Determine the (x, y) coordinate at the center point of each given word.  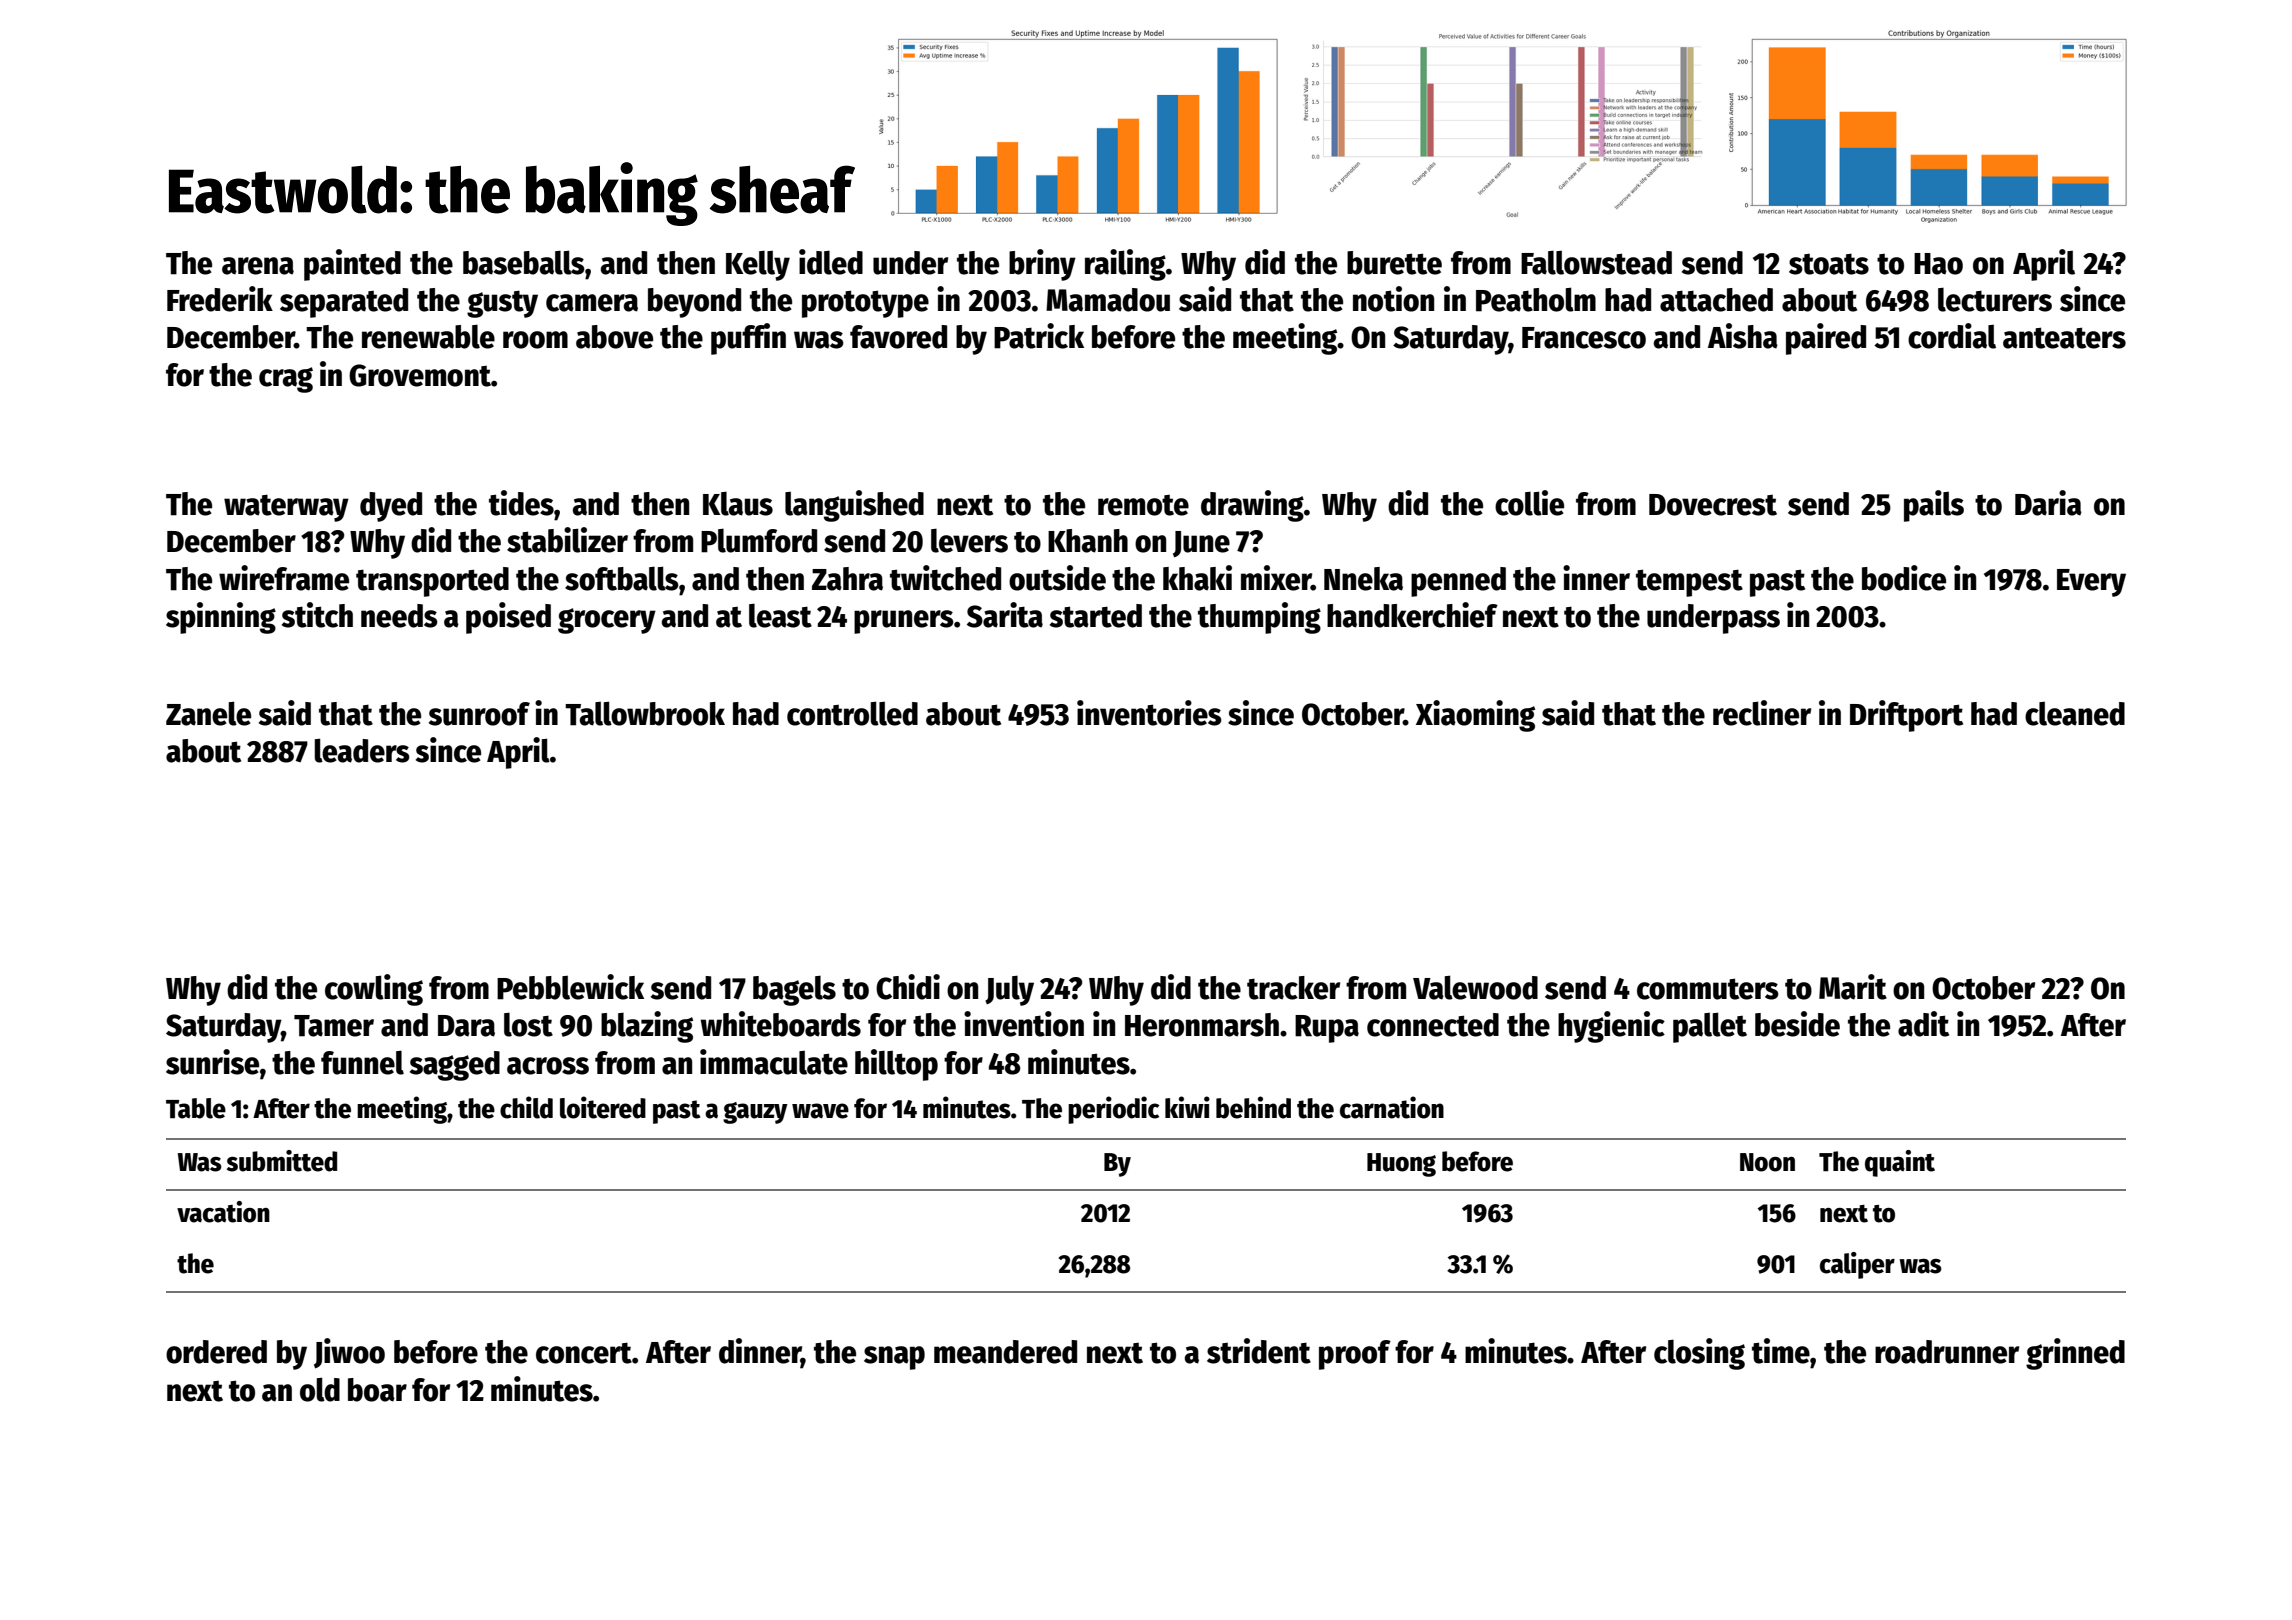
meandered (1005, 1352)
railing (1125, 265)
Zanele (208, 713)
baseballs (524, 262)
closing (1699, 1354)
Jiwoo (349, 1353)
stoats (1829, 264)
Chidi (908, 987)
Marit (1853, 987)
